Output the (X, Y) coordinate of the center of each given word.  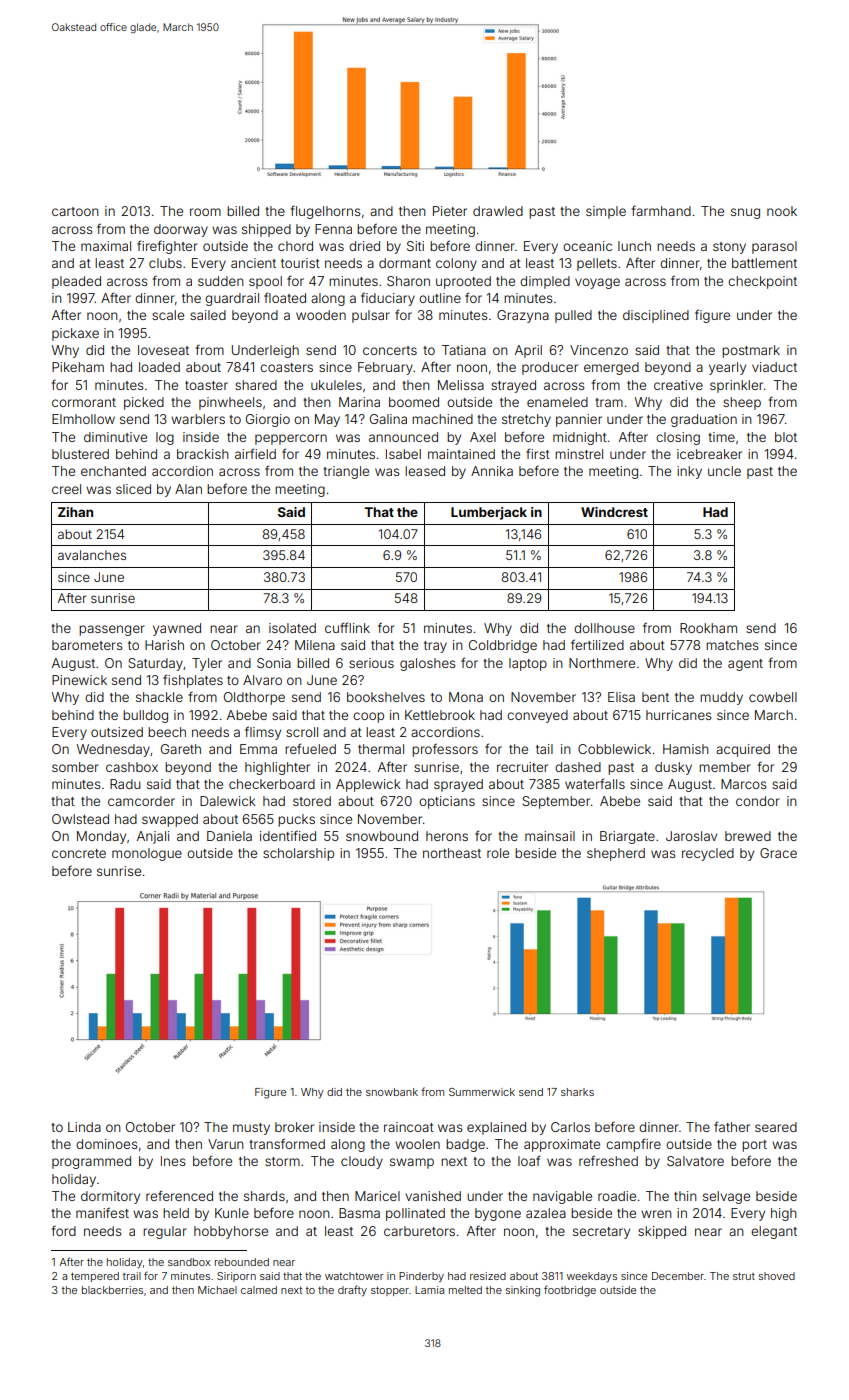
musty (251, 1129)
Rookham (708, 628)
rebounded (242, 1262)
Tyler (207, 664)
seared (776, 1127)
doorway (181, 230)
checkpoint (762, 282)
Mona (466, 697)
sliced (133, 489)
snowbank (392, 1092)
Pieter (450, 211)
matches (732, 645)
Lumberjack (489, 513)
